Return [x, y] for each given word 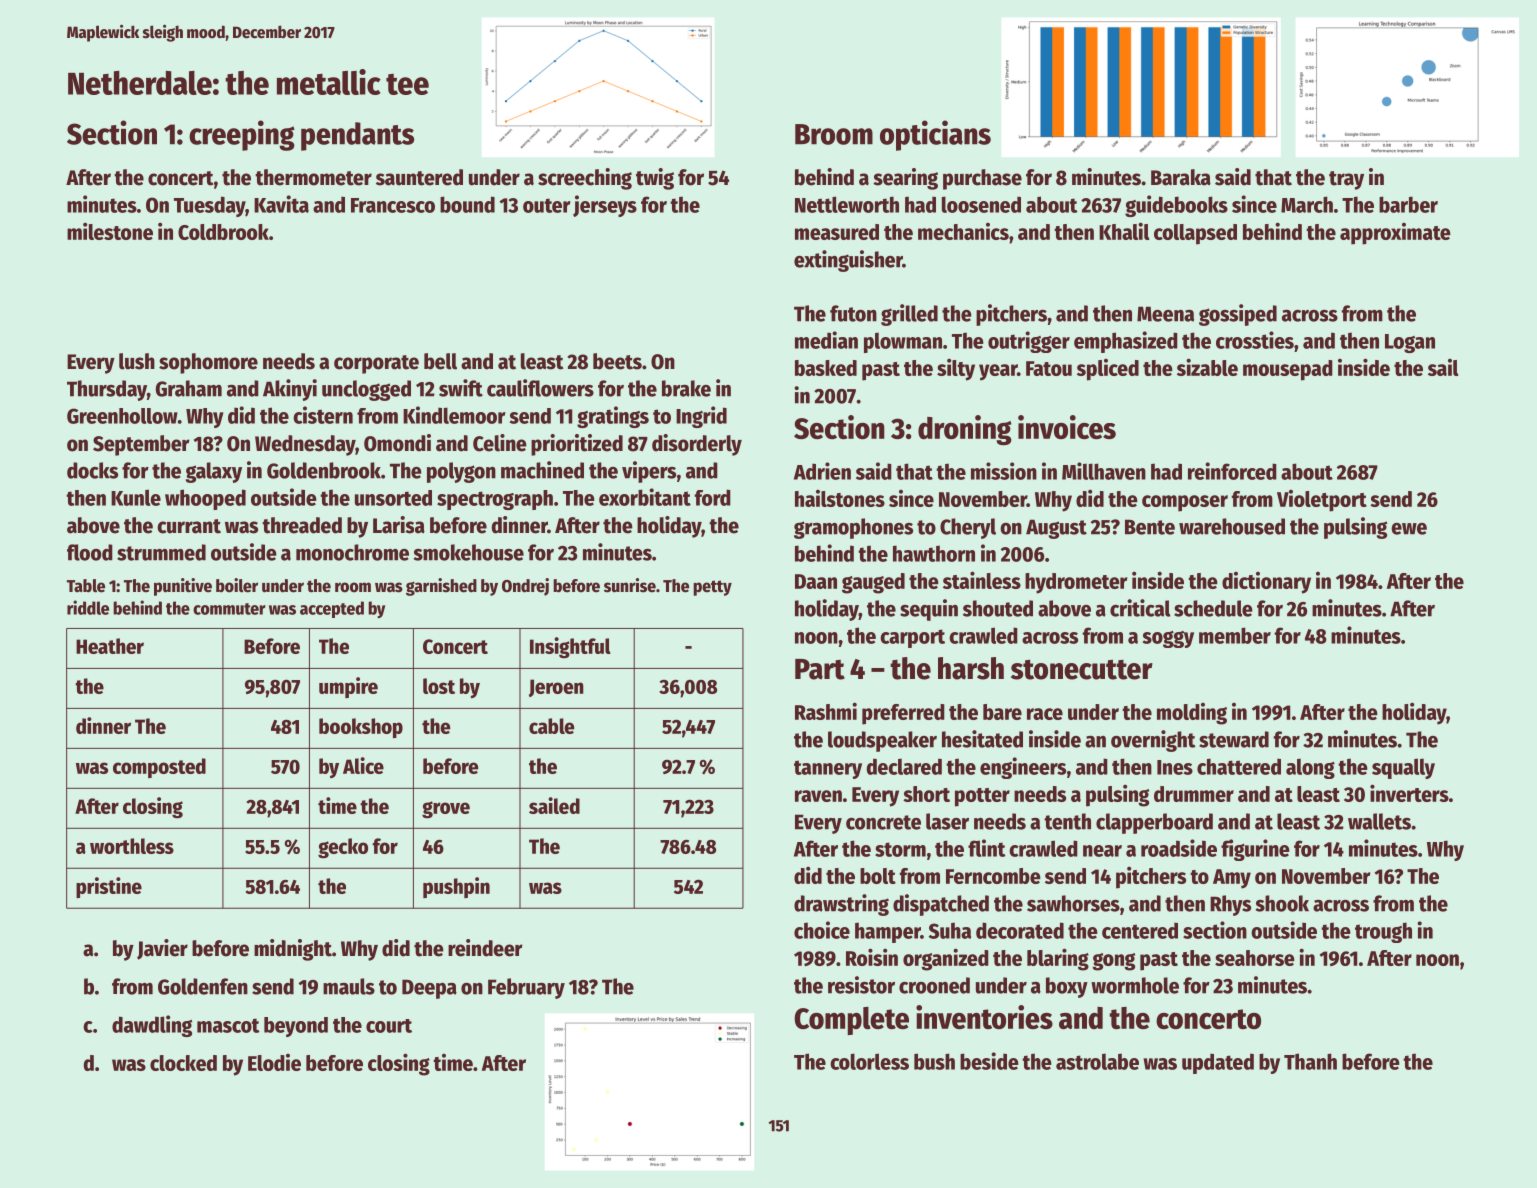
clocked [183, 1063]
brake [686, 388]
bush [934, 1061]
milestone [110, 231]
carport [912, 638]
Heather [110, 646]
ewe [1409, 529]
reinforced [1232, 471]
